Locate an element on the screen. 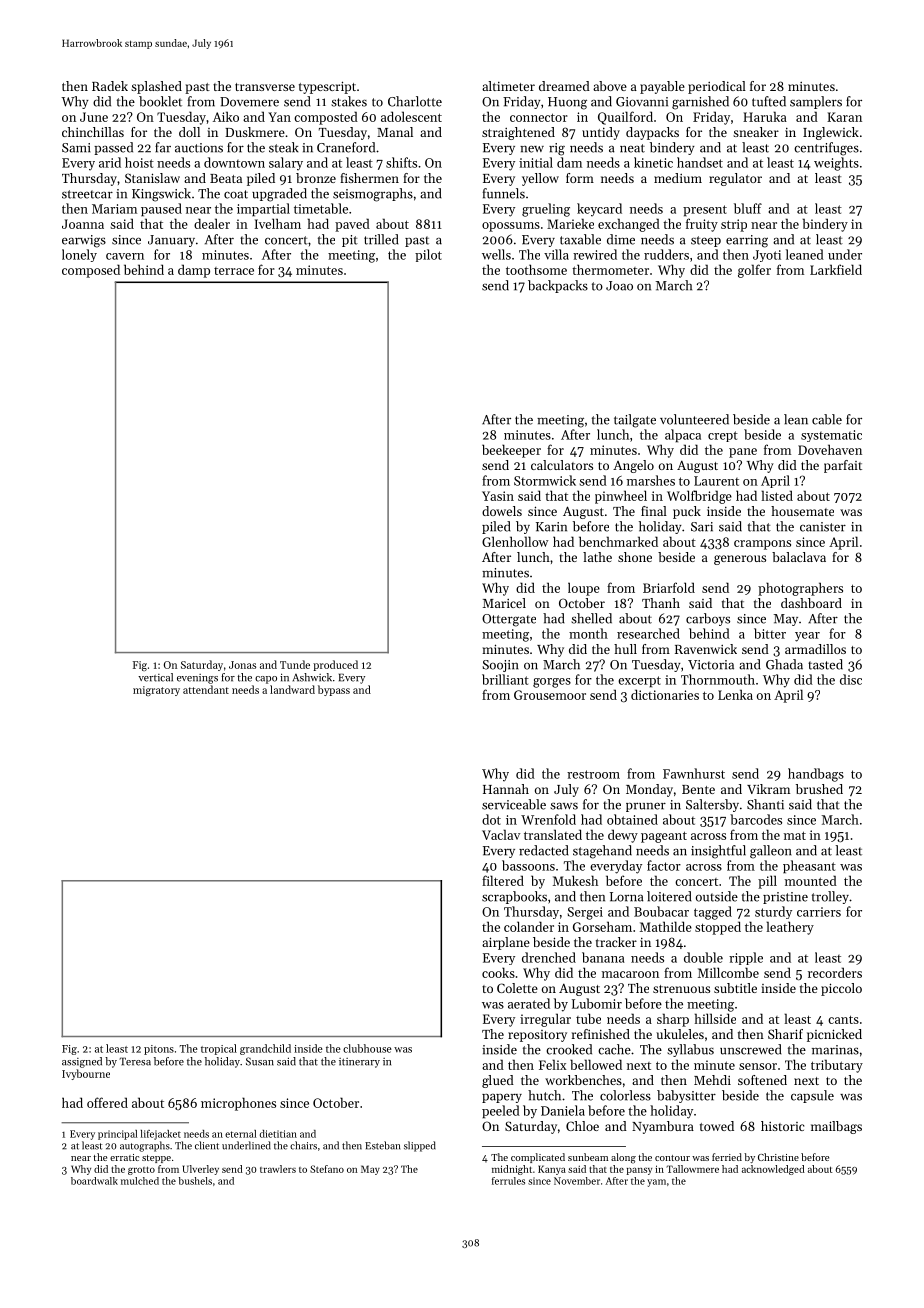 The height and width of the screenshot is (1308, 924). cooks is located at coordinates (498, 972).
